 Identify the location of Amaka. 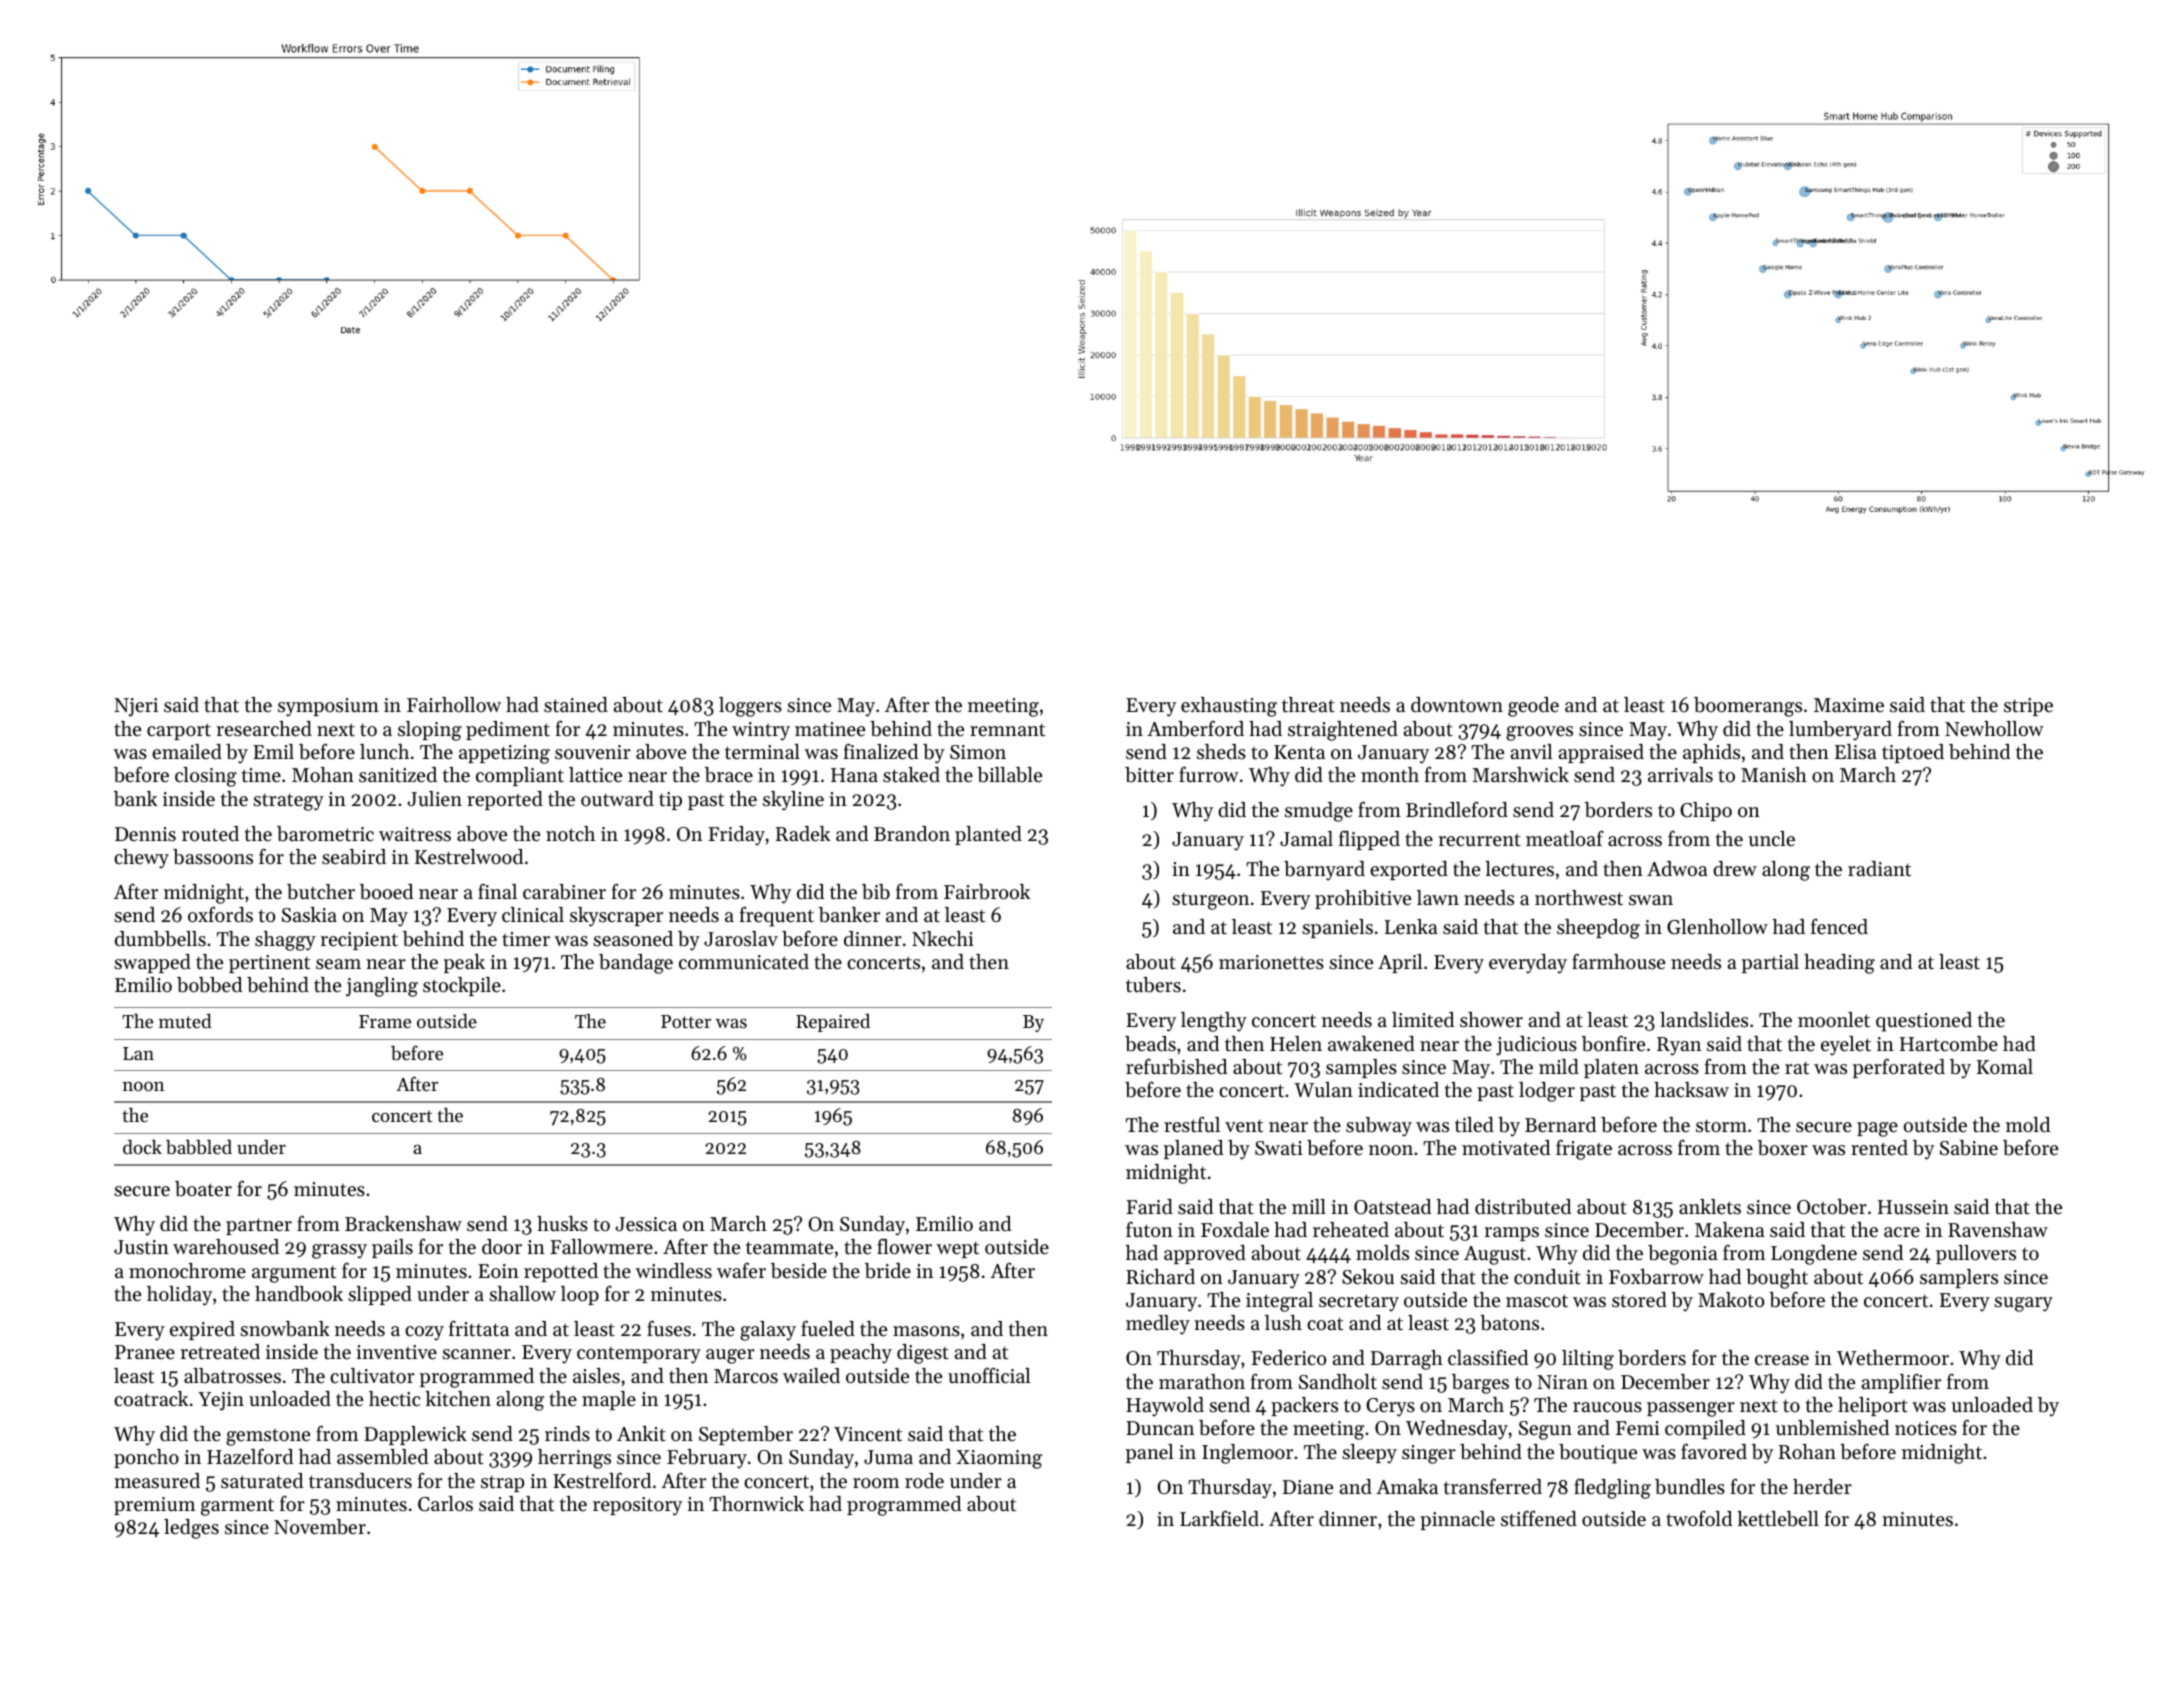
(1407, 1486).
